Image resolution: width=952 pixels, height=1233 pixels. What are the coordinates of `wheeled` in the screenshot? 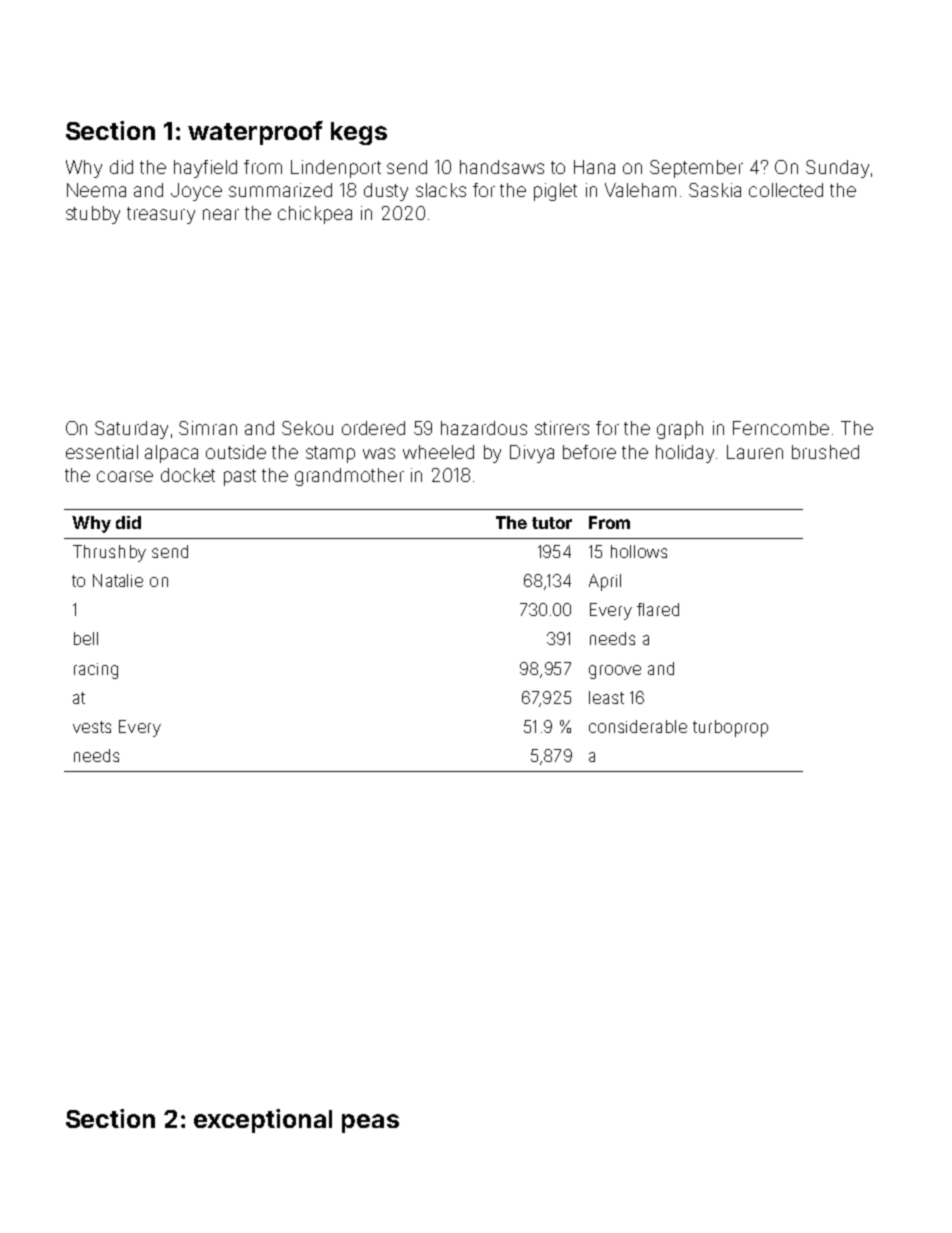 It's located at (438, 452).
